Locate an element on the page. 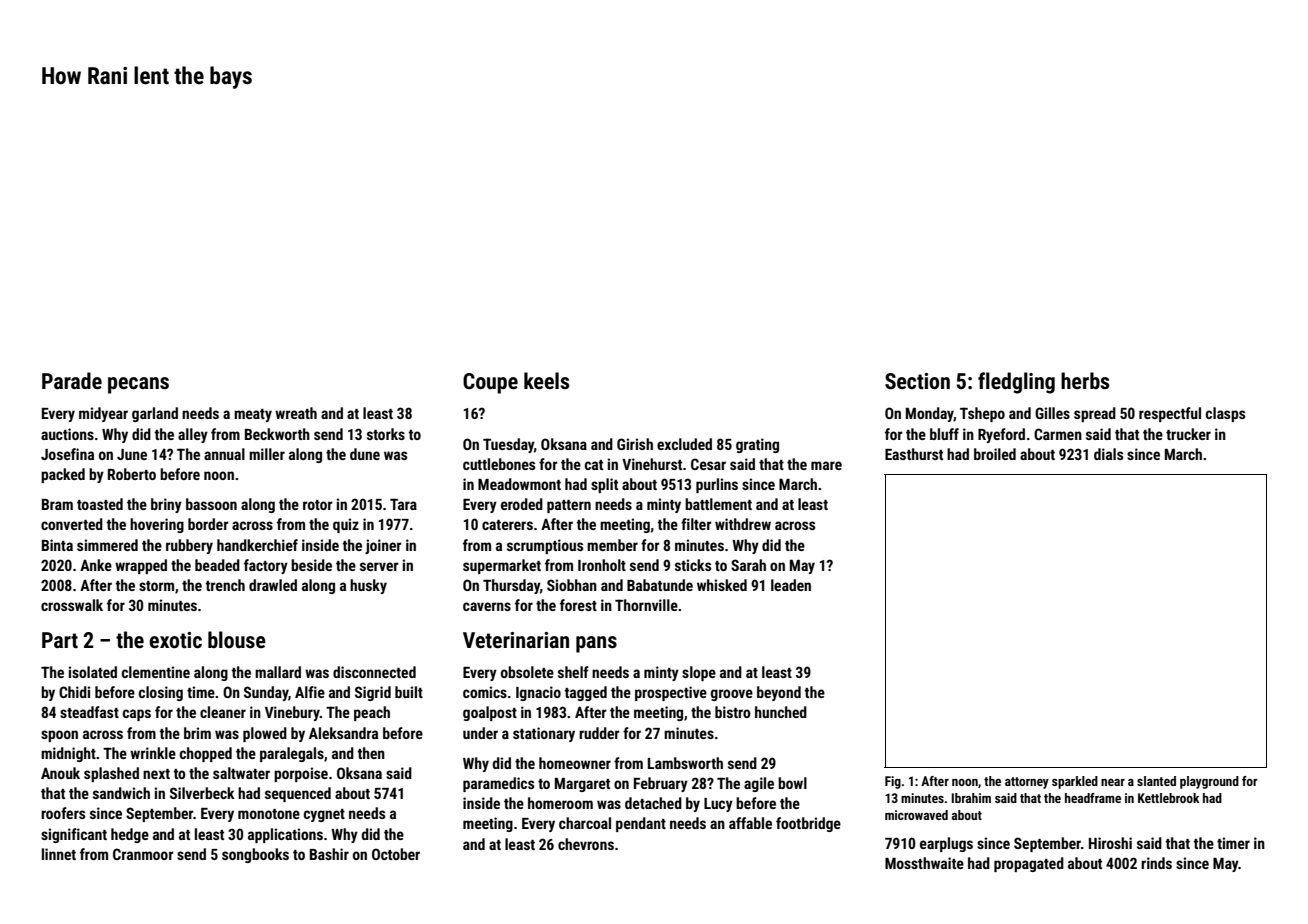  bistro is located at coordinates (733, 712).
